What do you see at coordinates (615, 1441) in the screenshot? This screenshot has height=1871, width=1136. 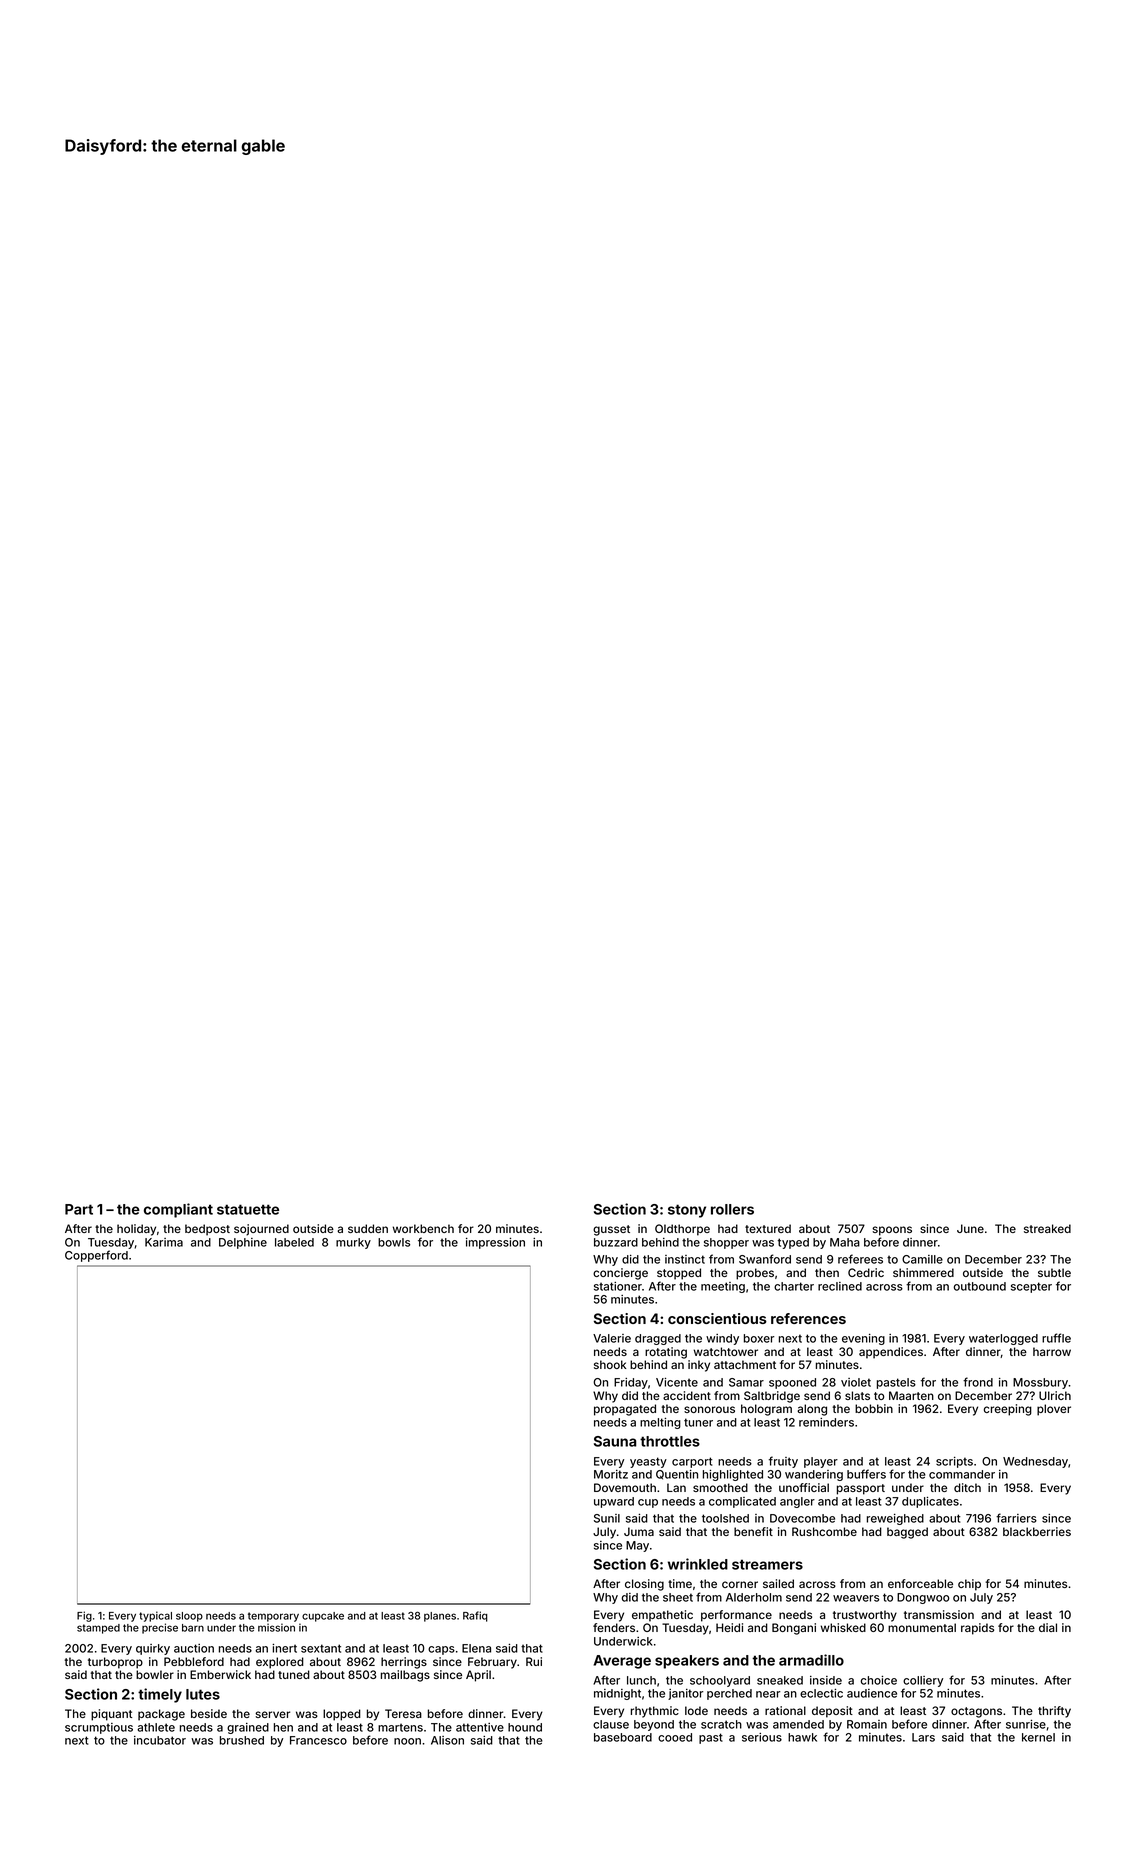 I see `Sauna` at bounding box center [615, 1441].
